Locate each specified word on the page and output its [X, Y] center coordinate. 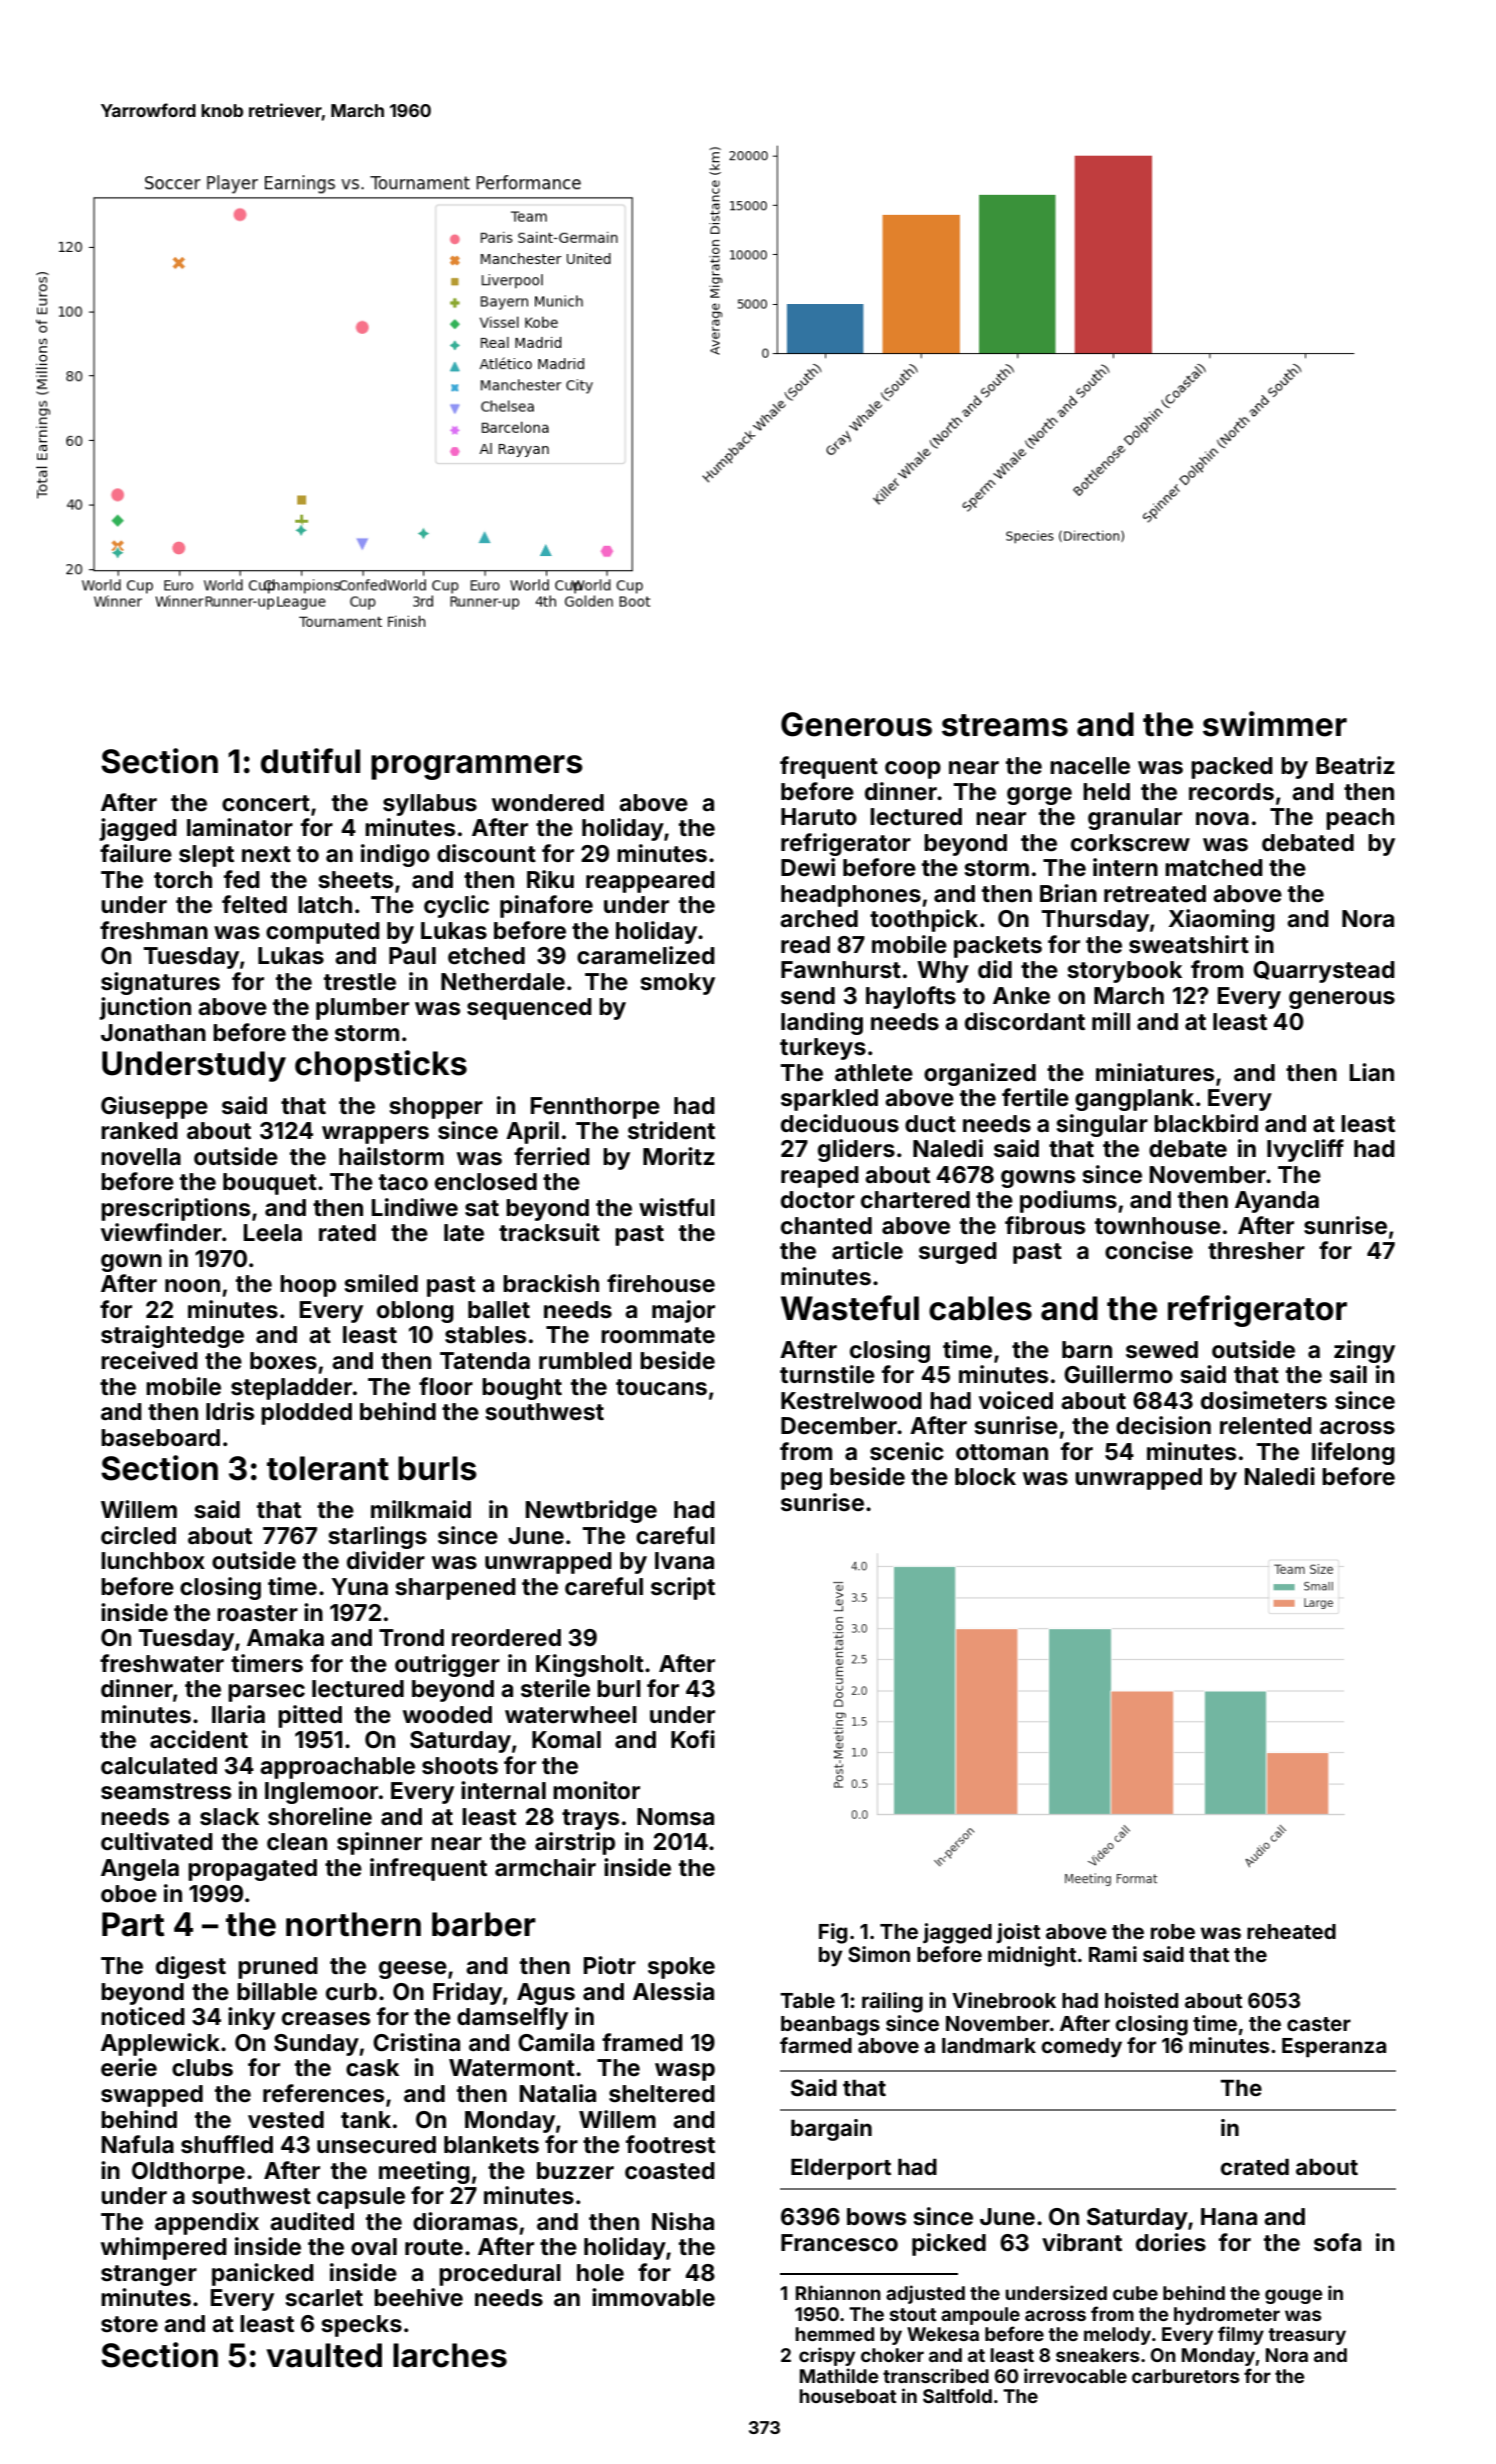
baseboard [160, 1438]
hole [600, 2273]
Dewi [808, 867]
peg [801, 1481]
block [985, 1477]
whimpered [164, 2248]
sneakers [1098, 2355]
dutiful [310, 761]
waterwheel [571, 1715]
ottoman [1002, 1452]
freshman [154, 930]
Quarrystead [1324, 972]
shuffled [227, 2144]
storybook [1125, 972]
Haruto [819, 817]
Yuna [360, 1586]
